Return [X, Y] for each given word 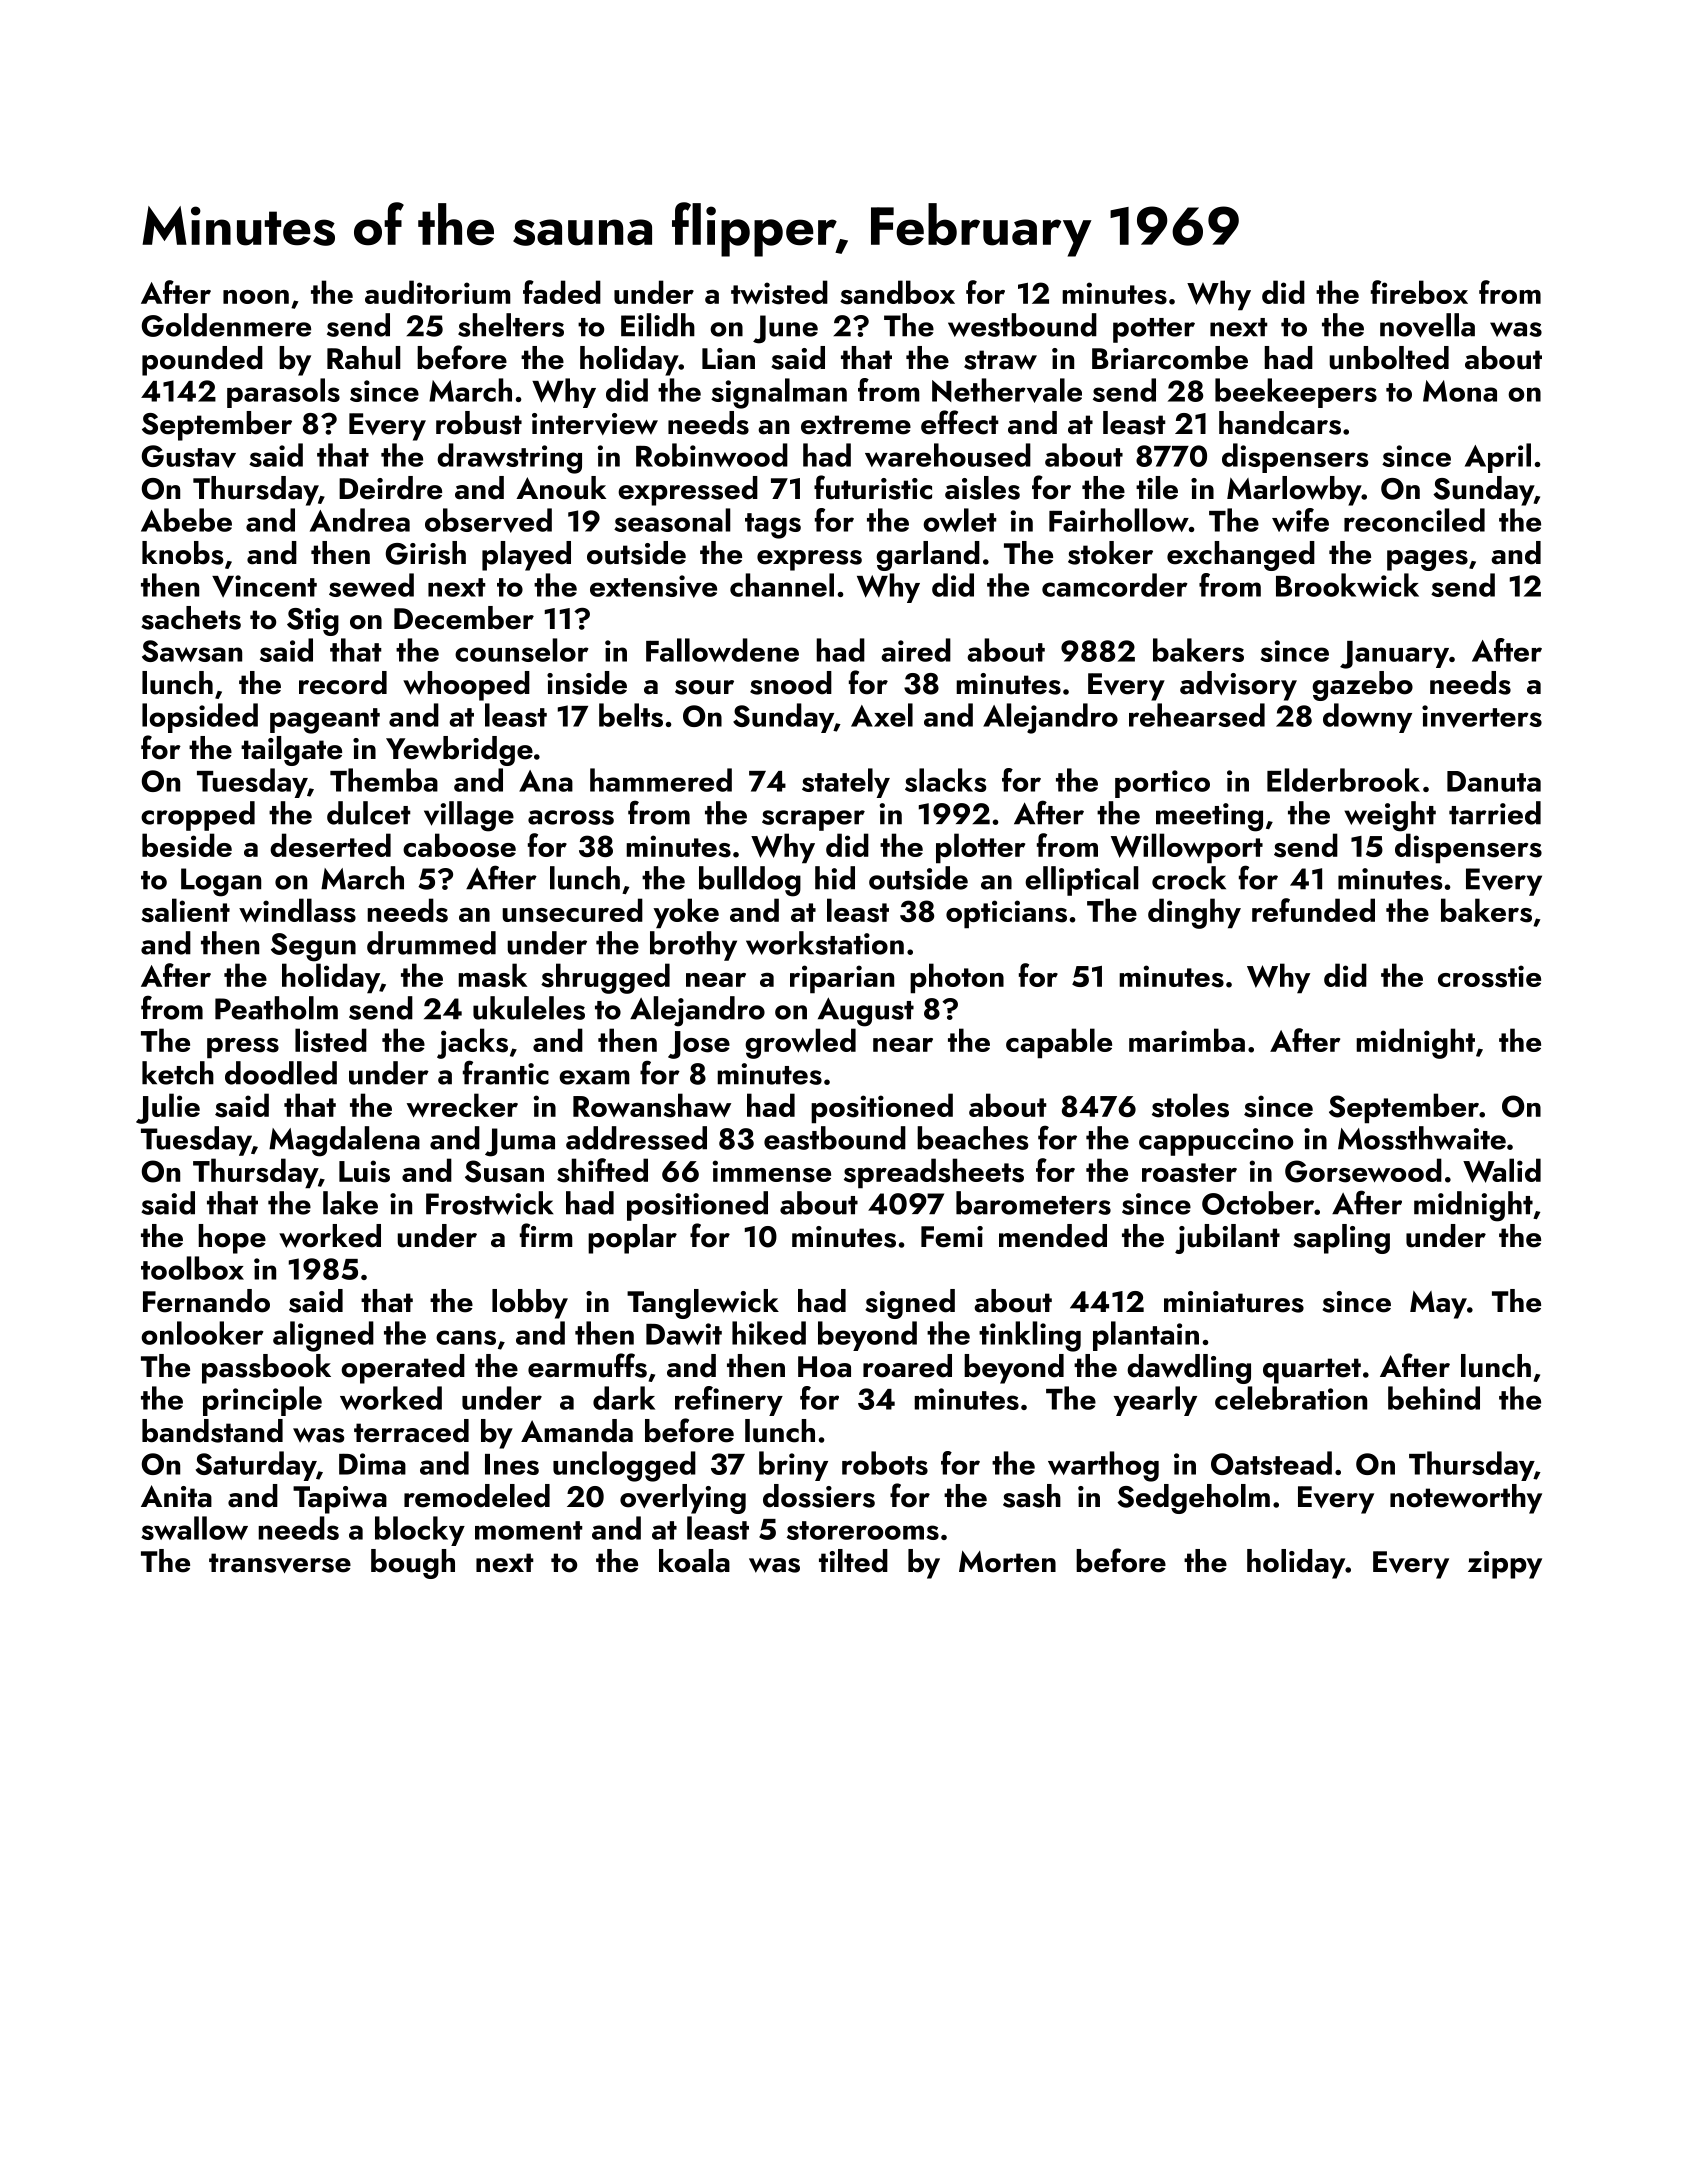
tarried [1495, 813]
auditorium [438, 292]
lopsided [200, 718]
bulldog [750, 881]
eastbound [835, 1138]
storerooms [863, 1530]
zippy [1505, 1565]
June [785, 329]
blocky [420, 1531]
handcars [1280, 423]
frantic [506, 1072]
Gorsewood [1363, 1170]
